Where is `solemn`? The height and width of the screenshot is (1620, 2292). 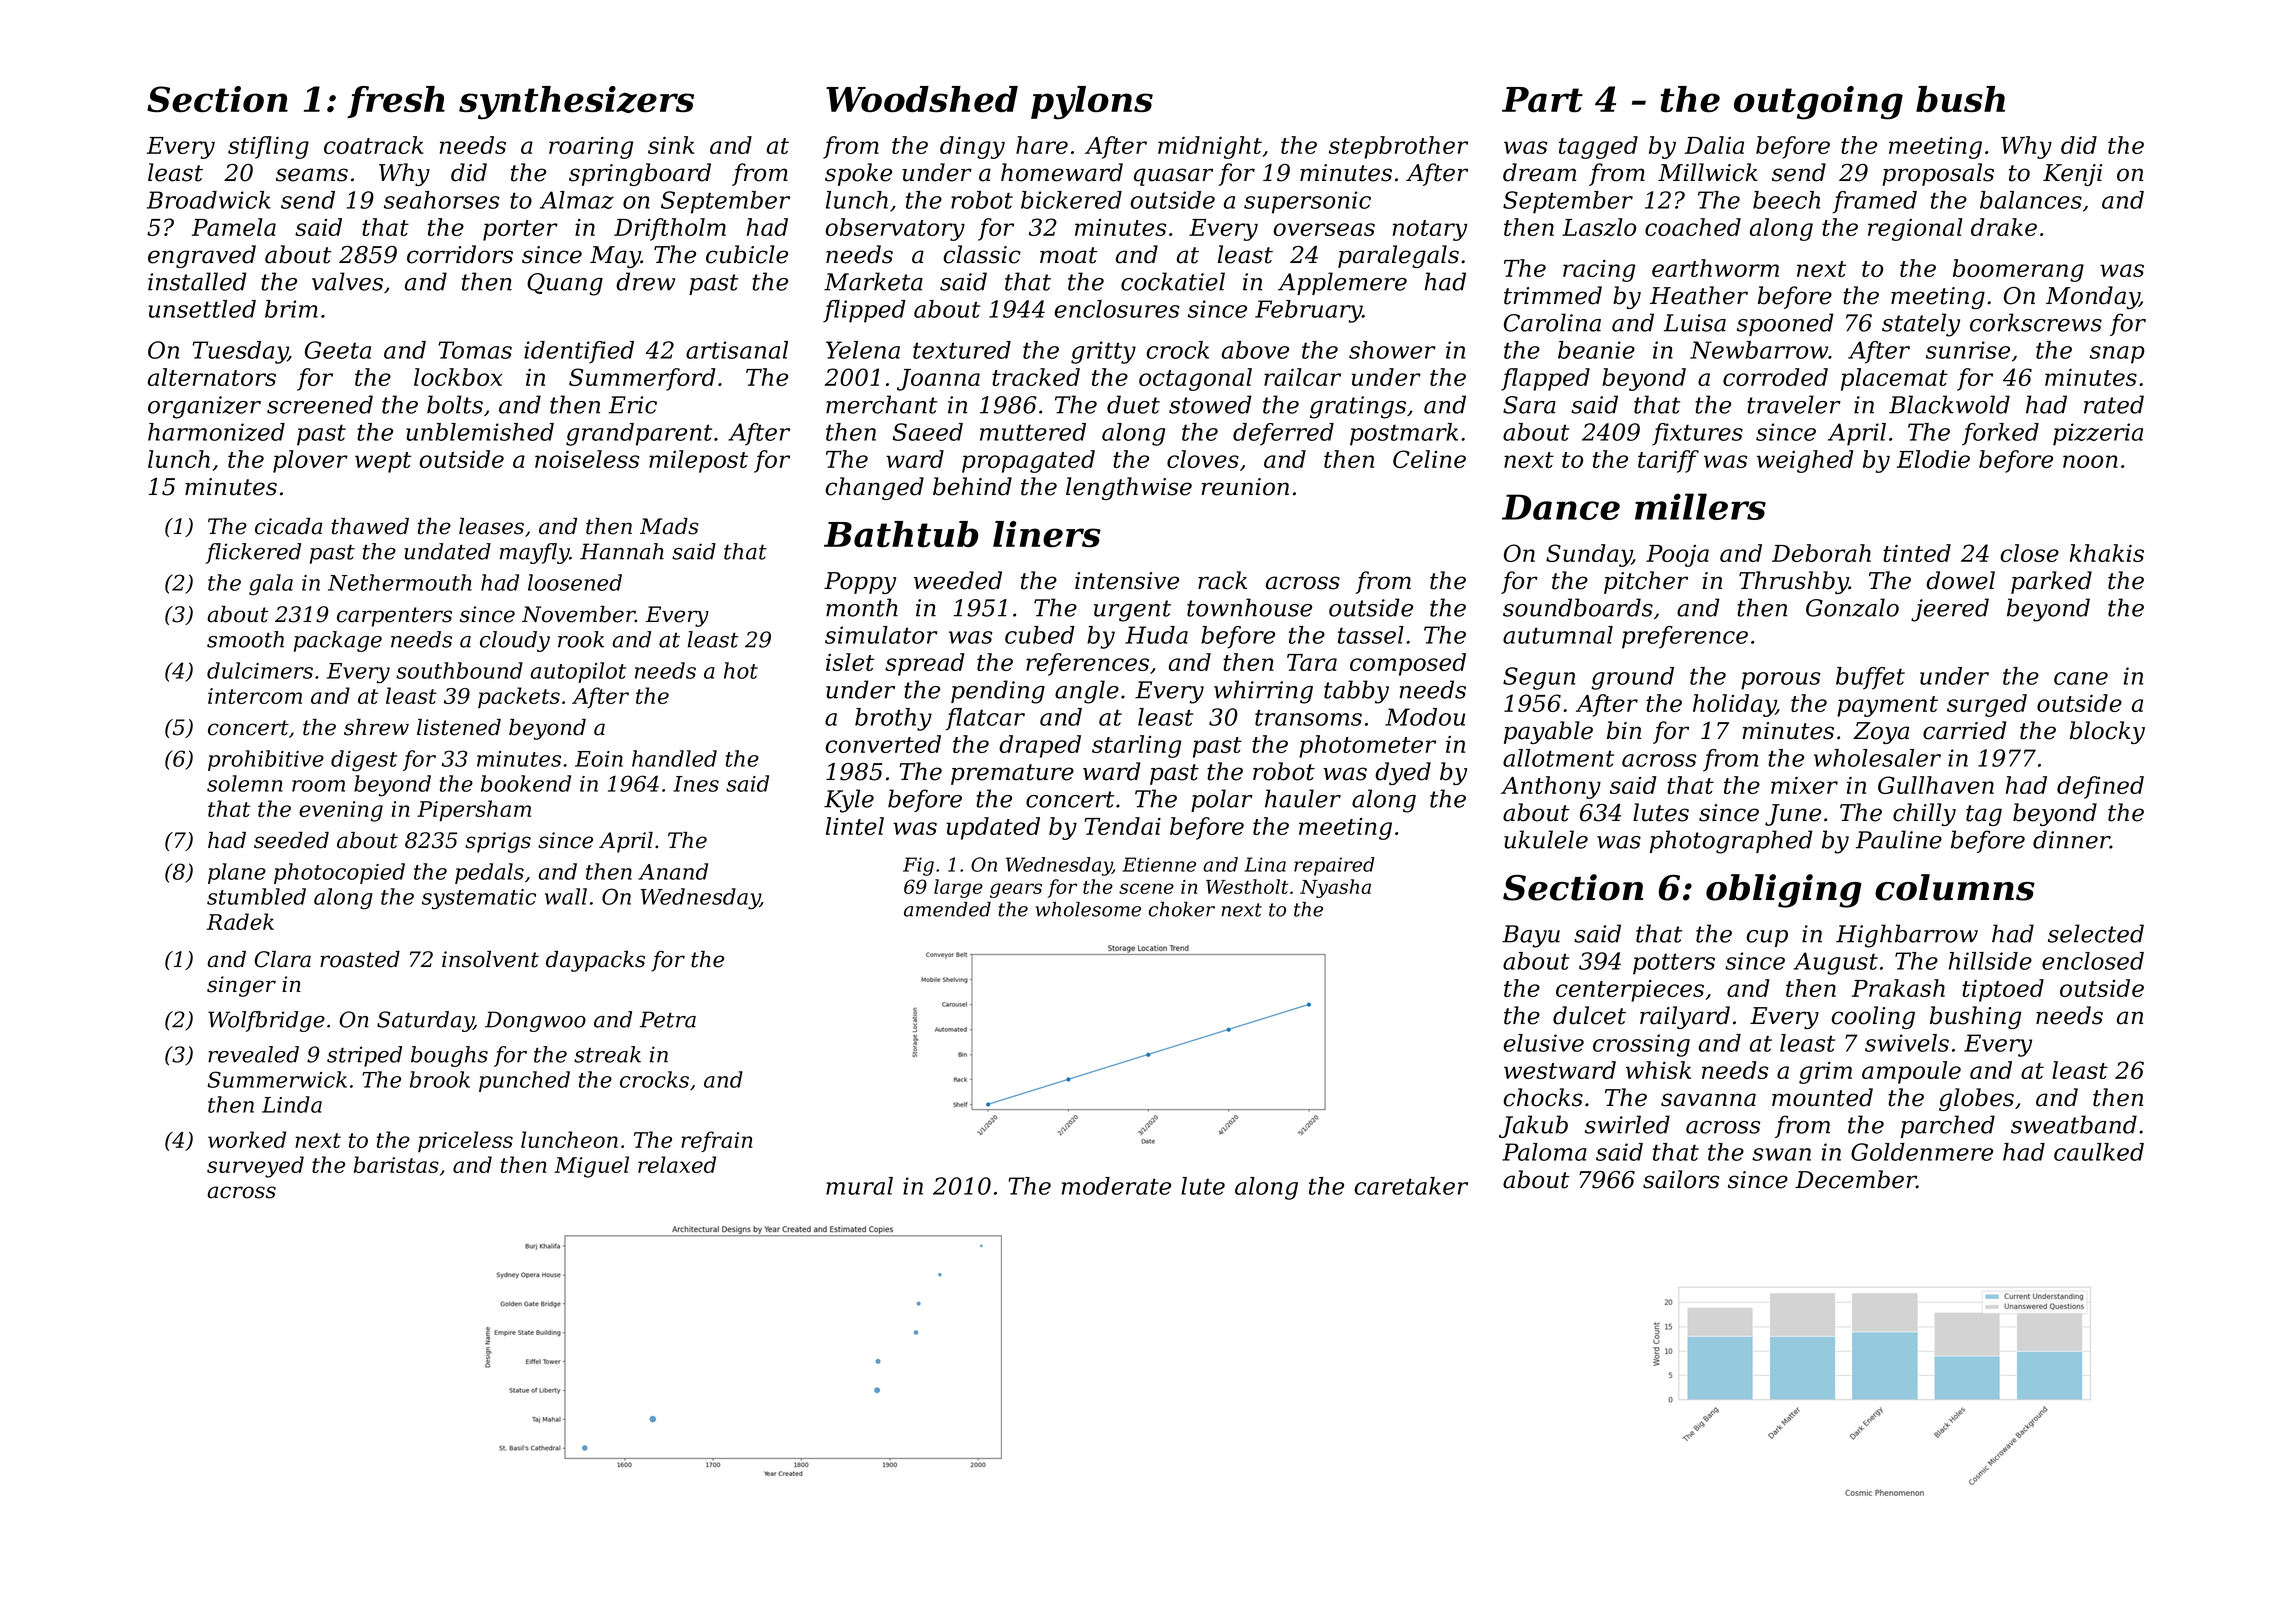 solemn is located at coordinates (245, 783).
